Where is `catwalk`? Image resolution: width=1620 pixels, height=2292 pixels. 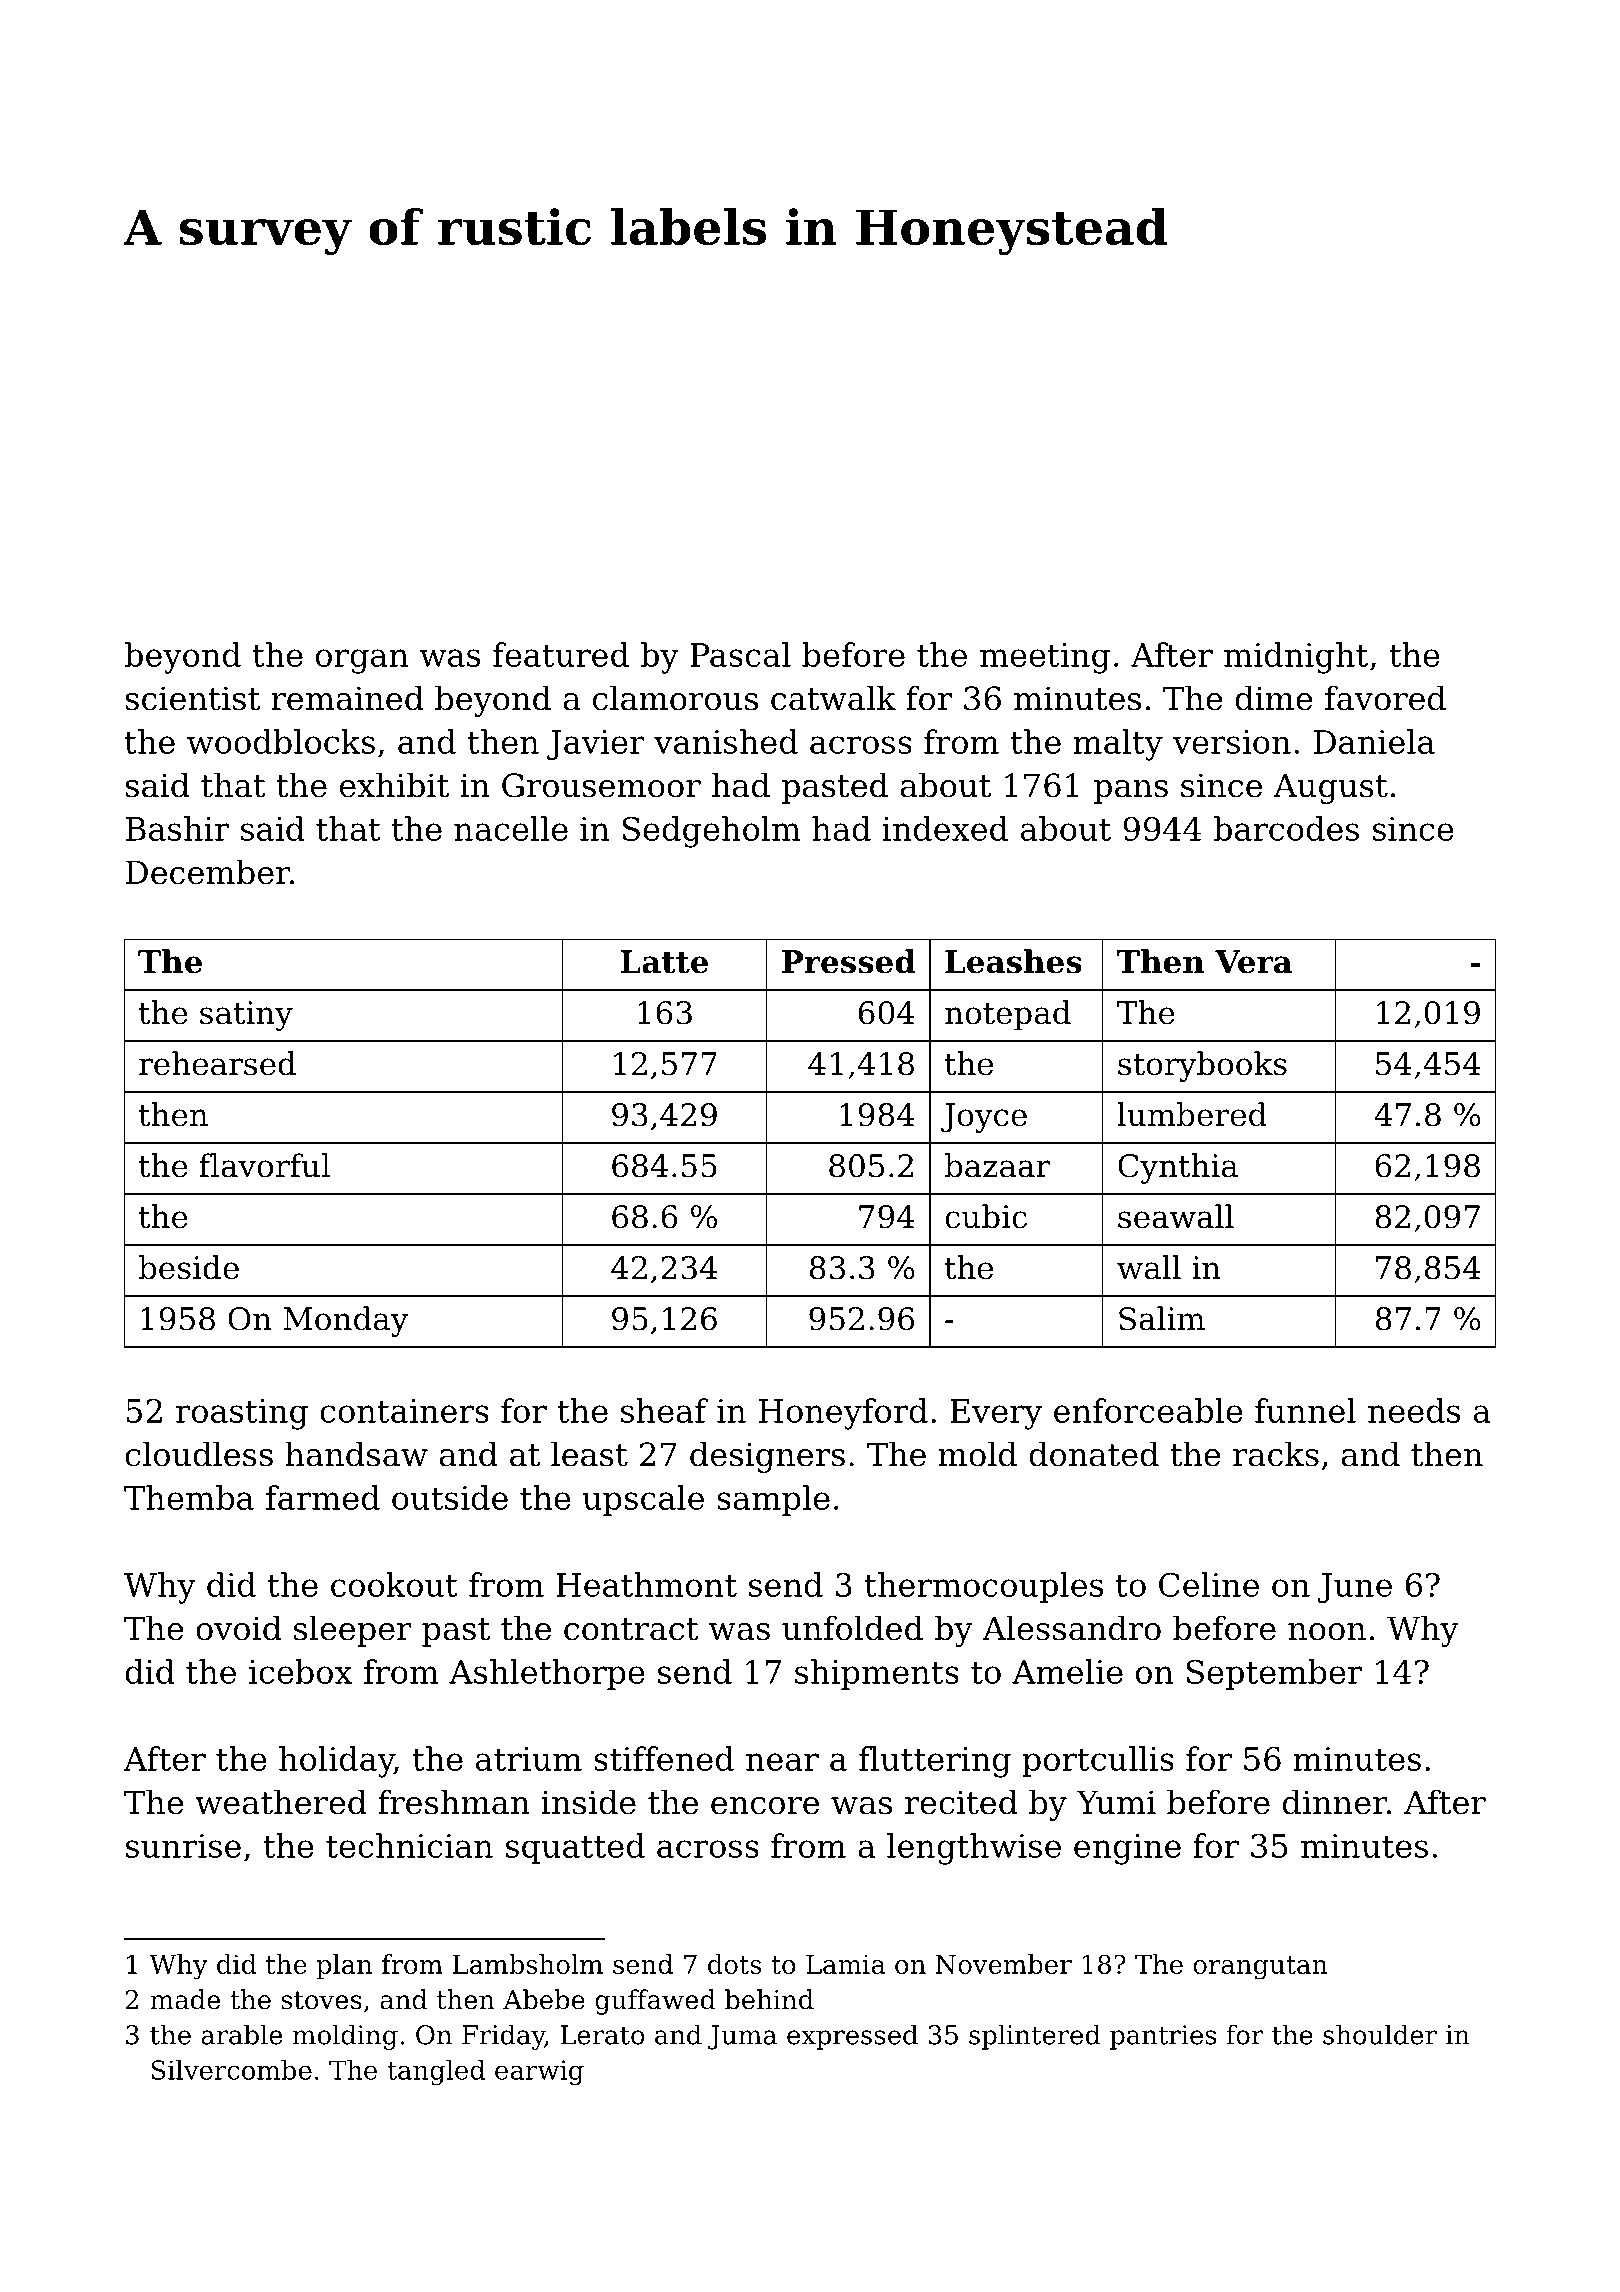 catwalk is located at coordinates (833, 698).
